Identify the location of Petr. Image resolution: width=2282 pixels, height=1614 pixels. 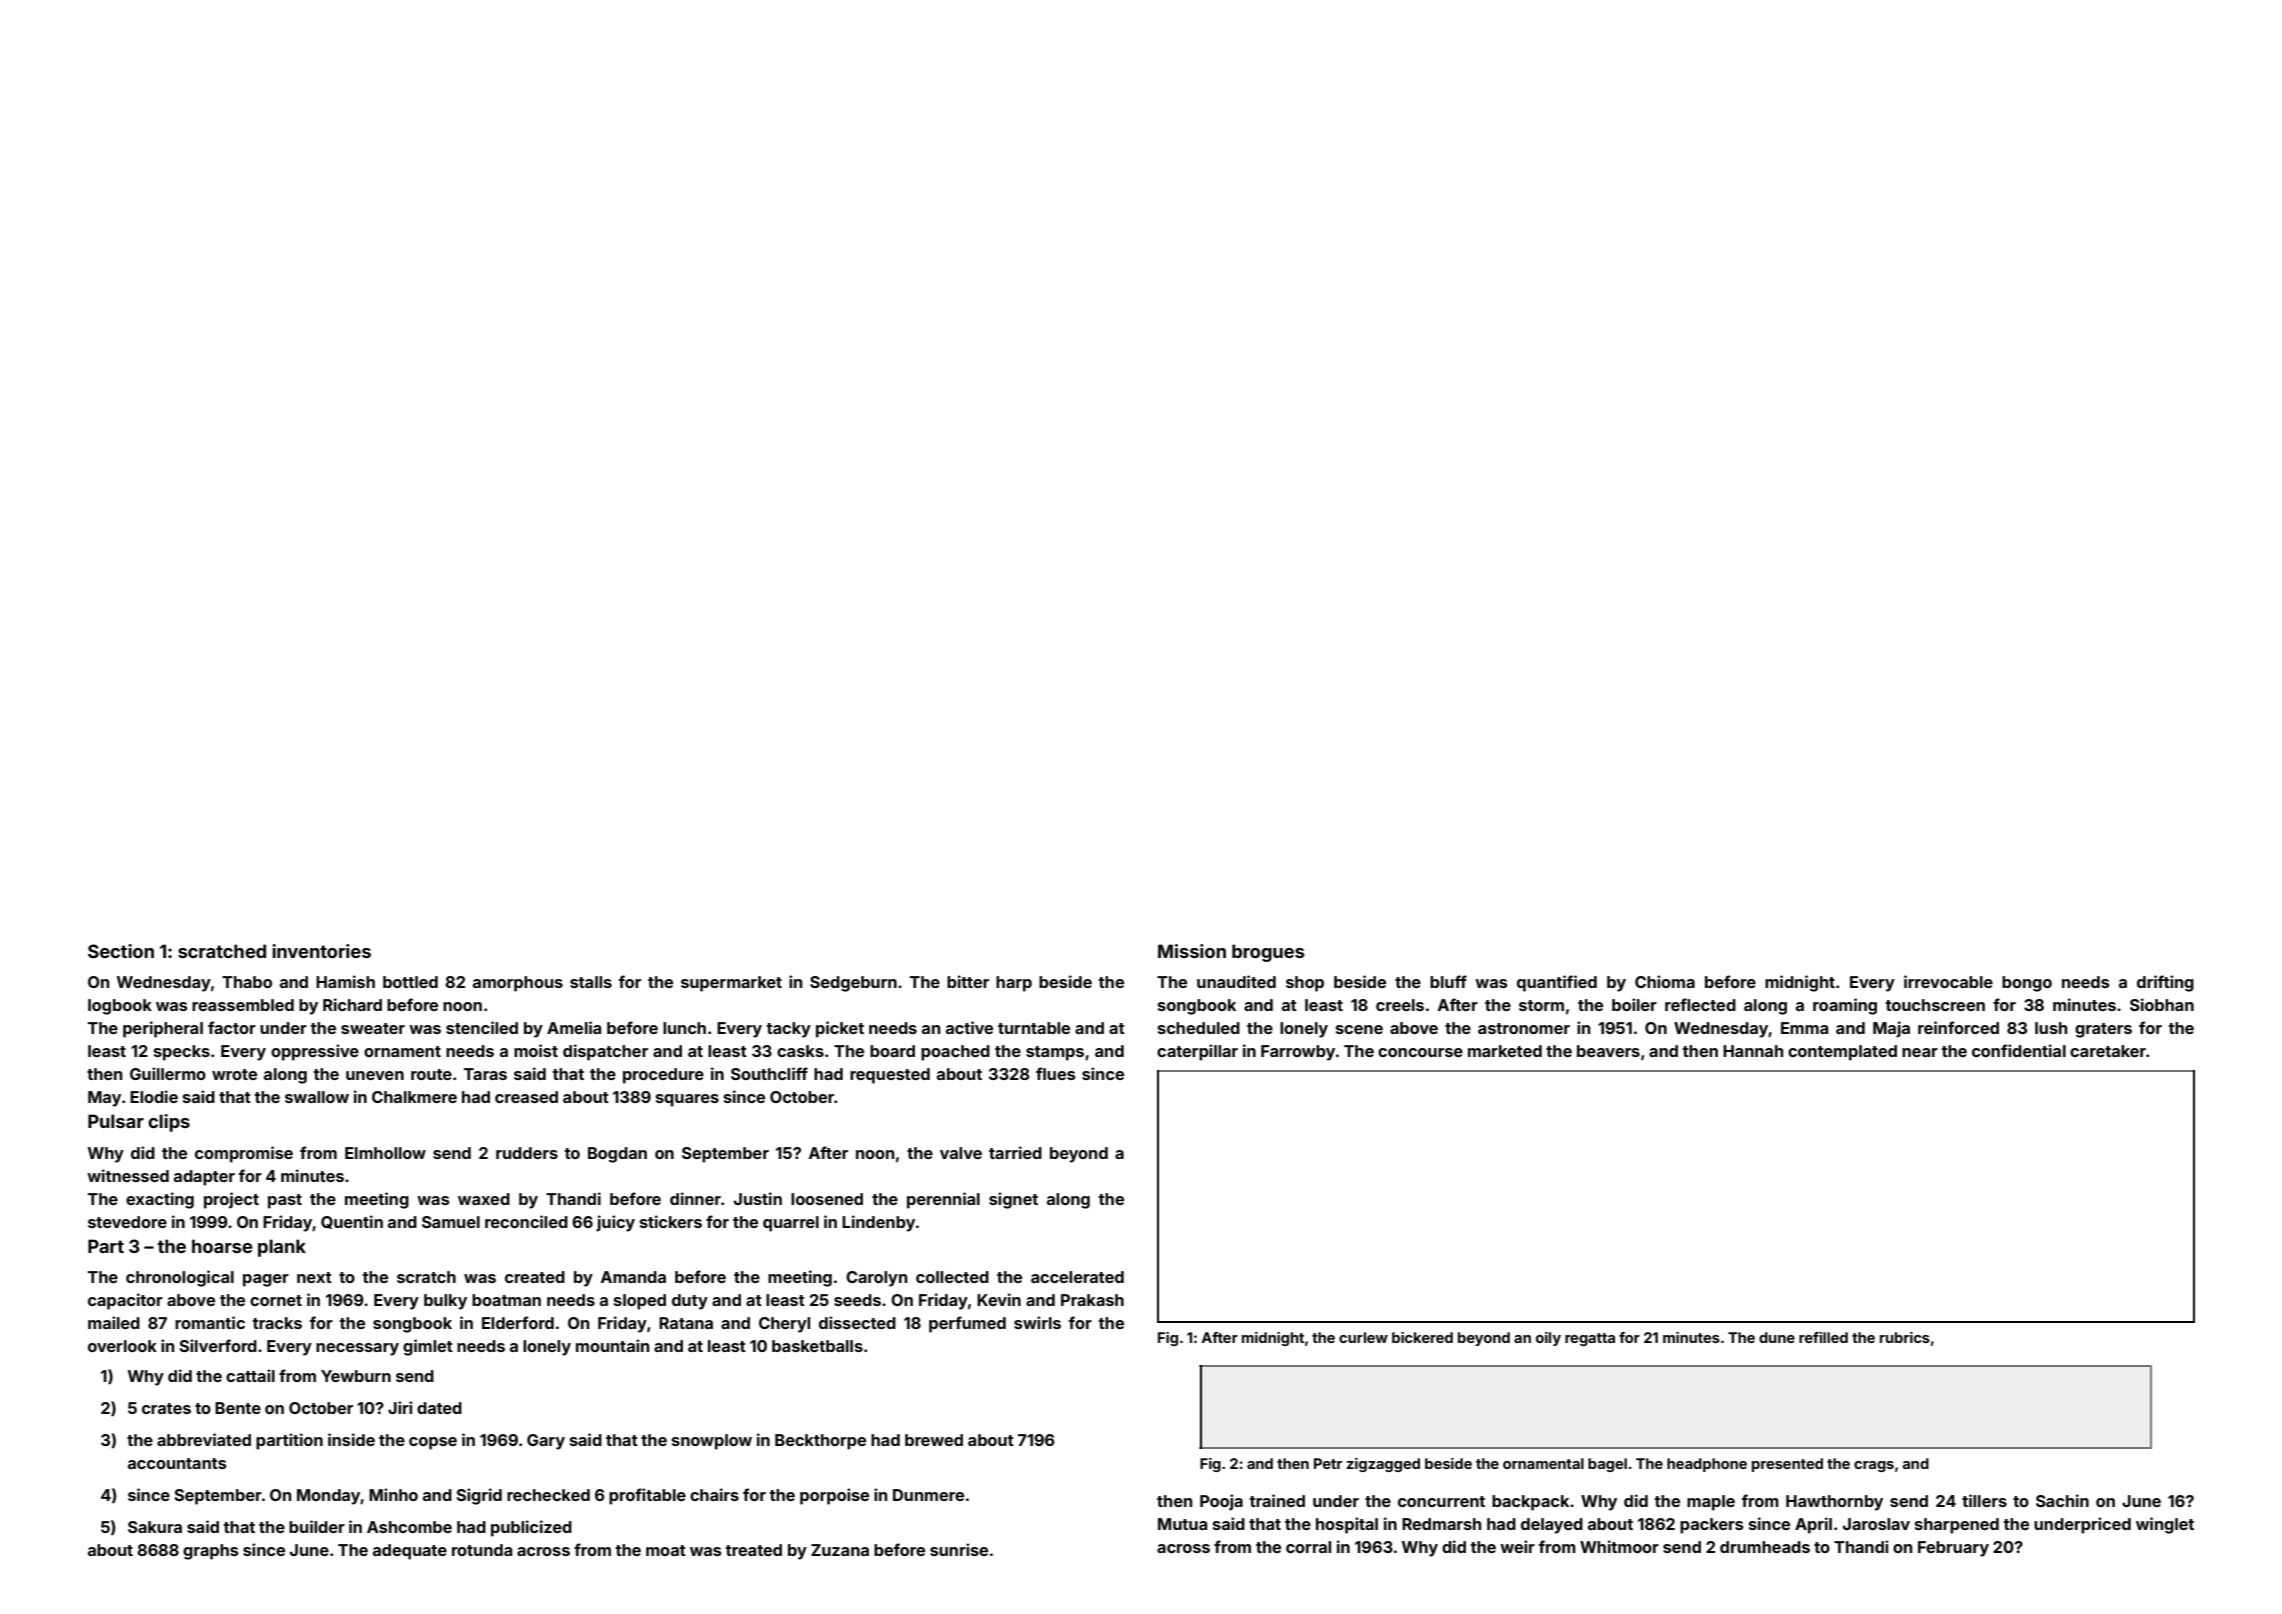
(1328, 1463).
